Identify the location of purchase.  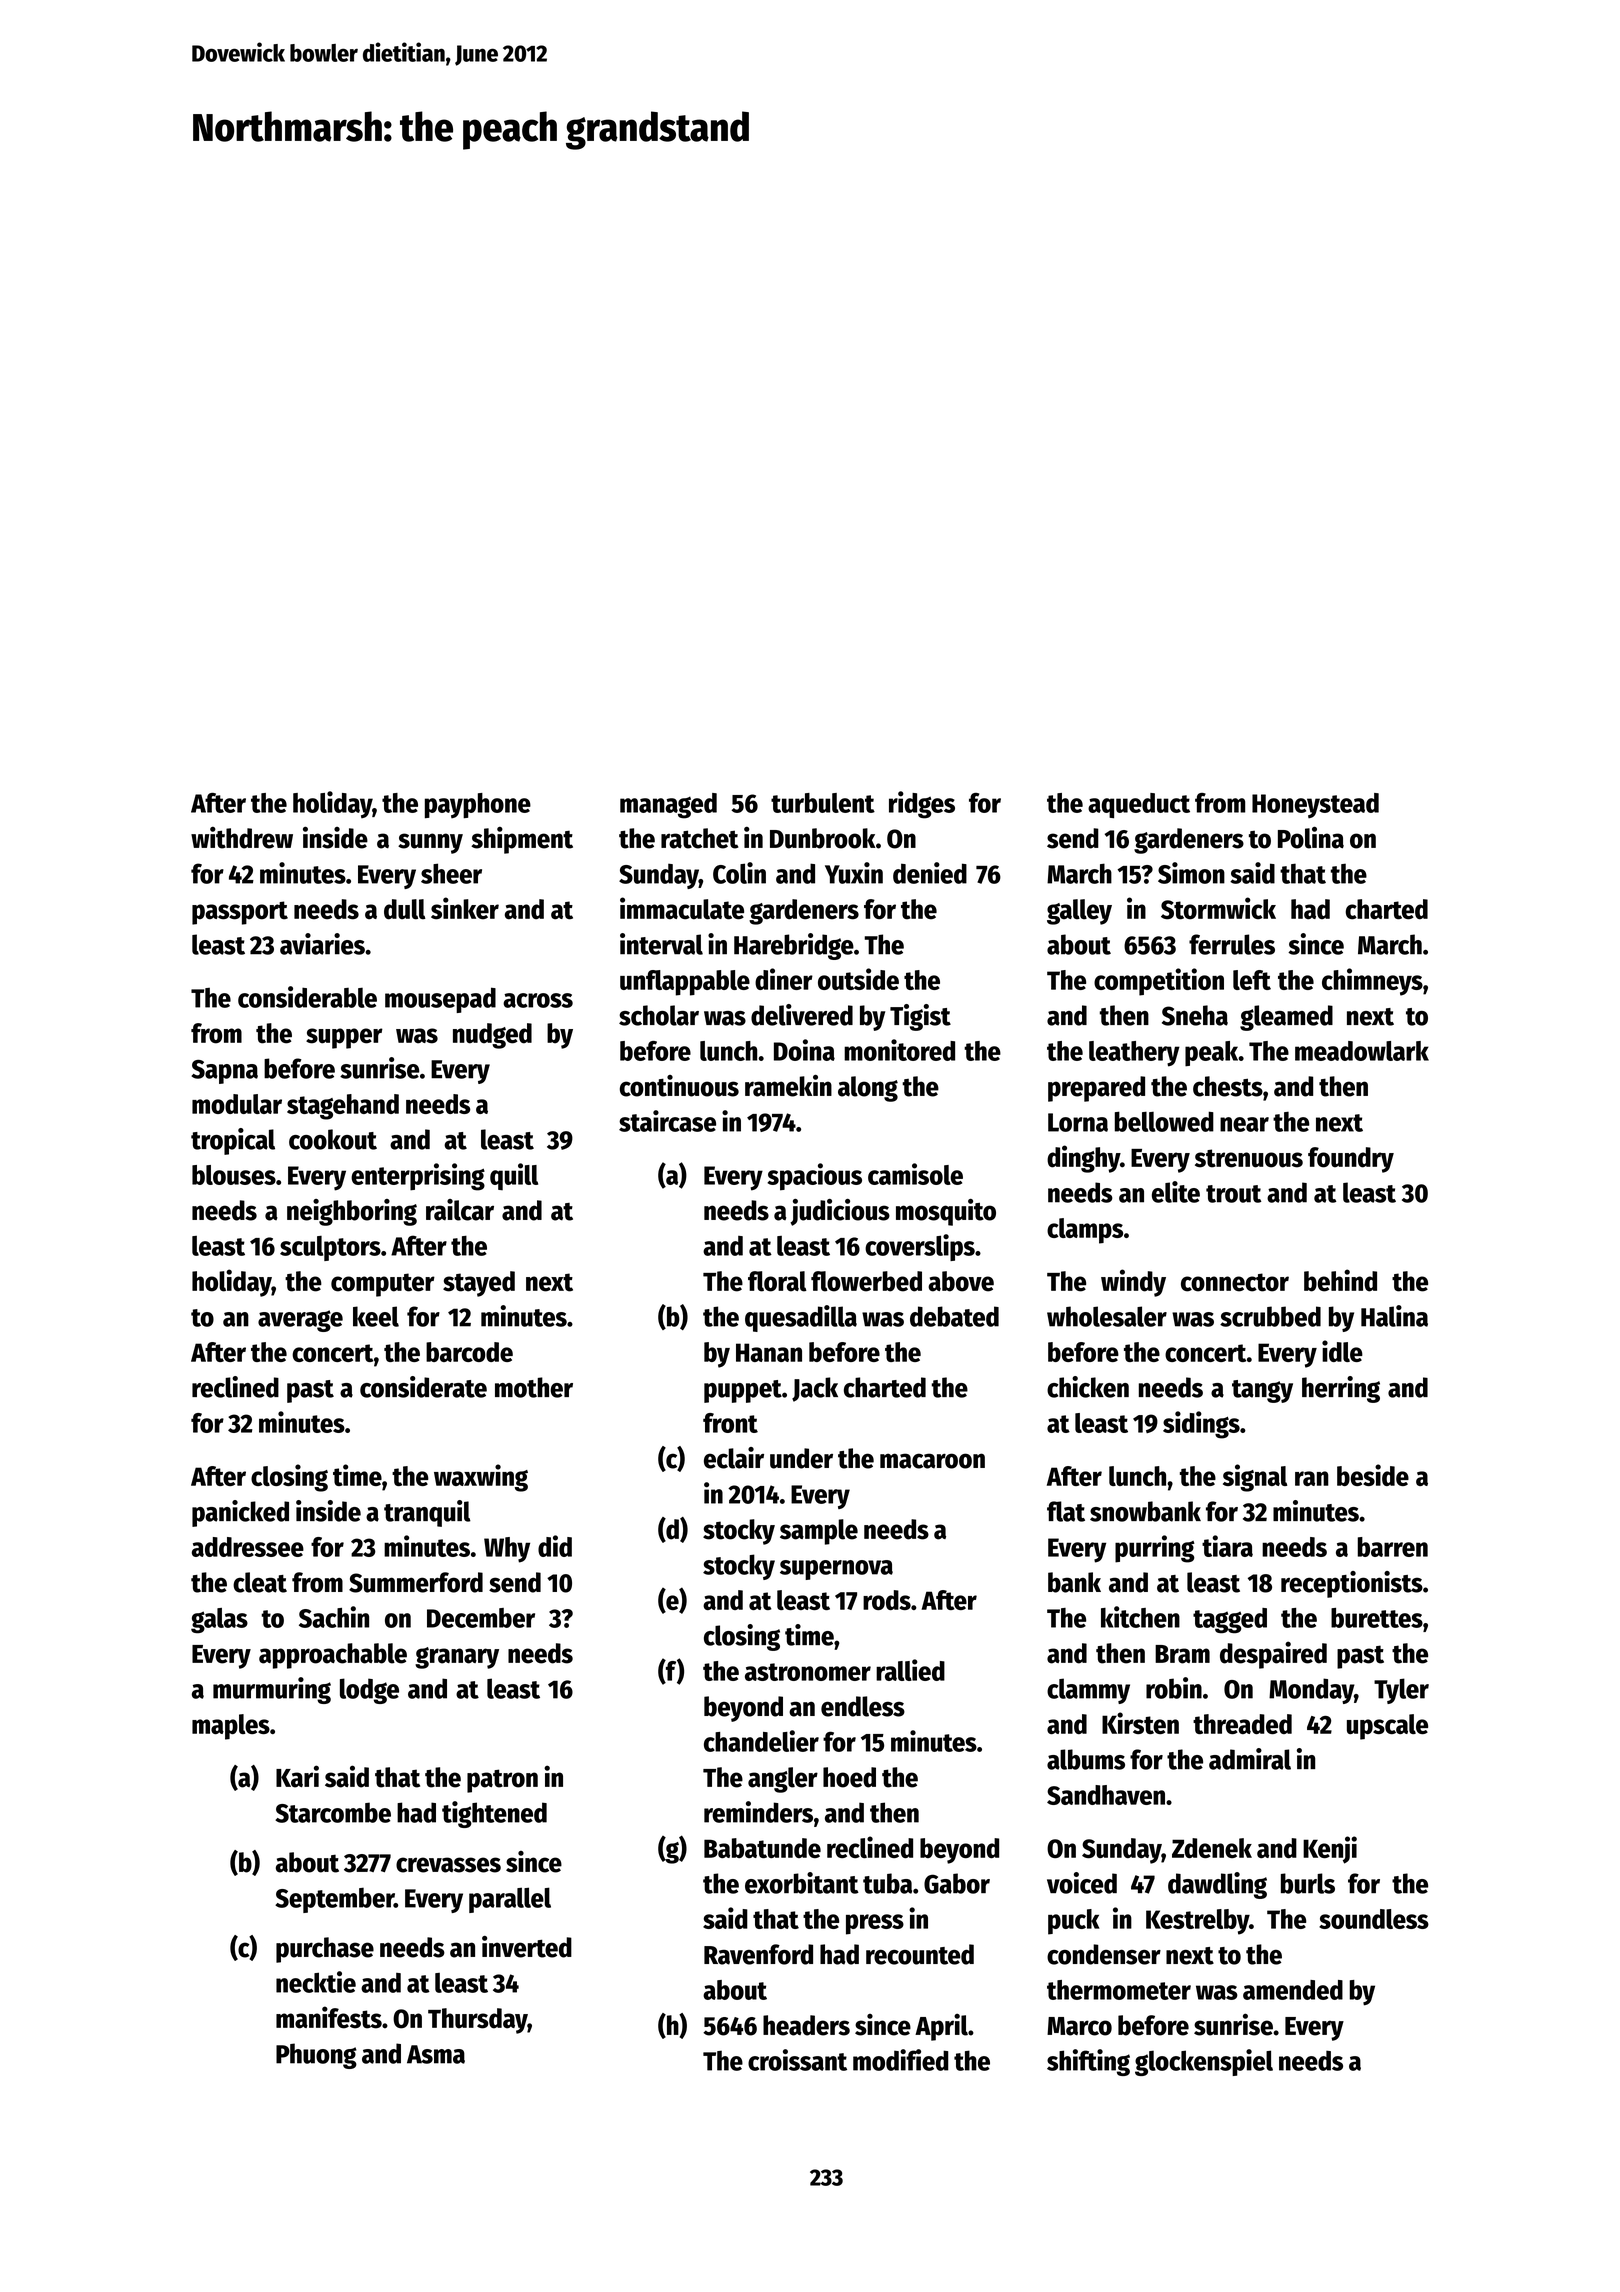
(325, 1950).
